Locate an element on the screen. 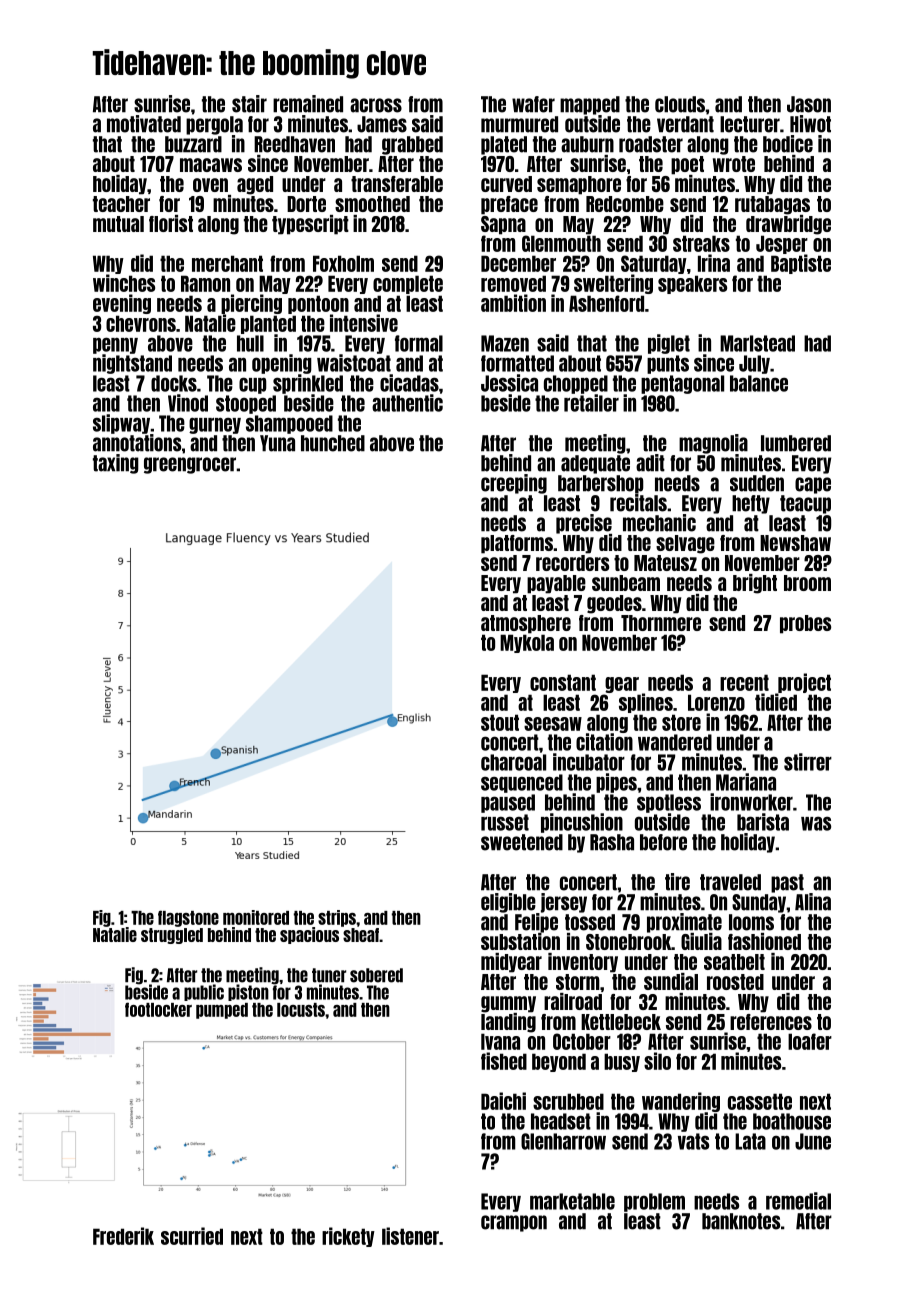  Baptiste is located at coordinates (801, 264).
